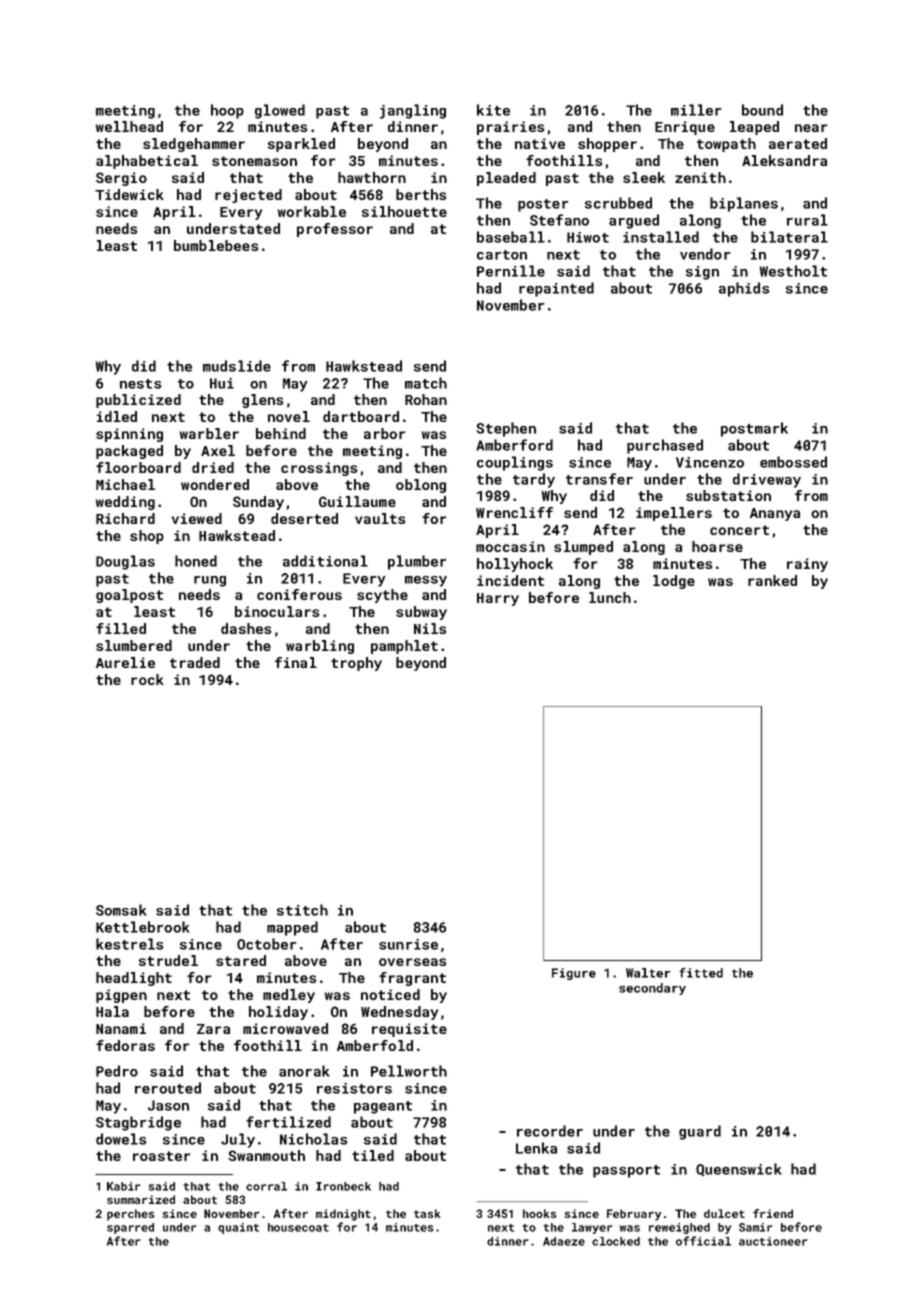  I want to click on Kabir, so click(123, 1186).
